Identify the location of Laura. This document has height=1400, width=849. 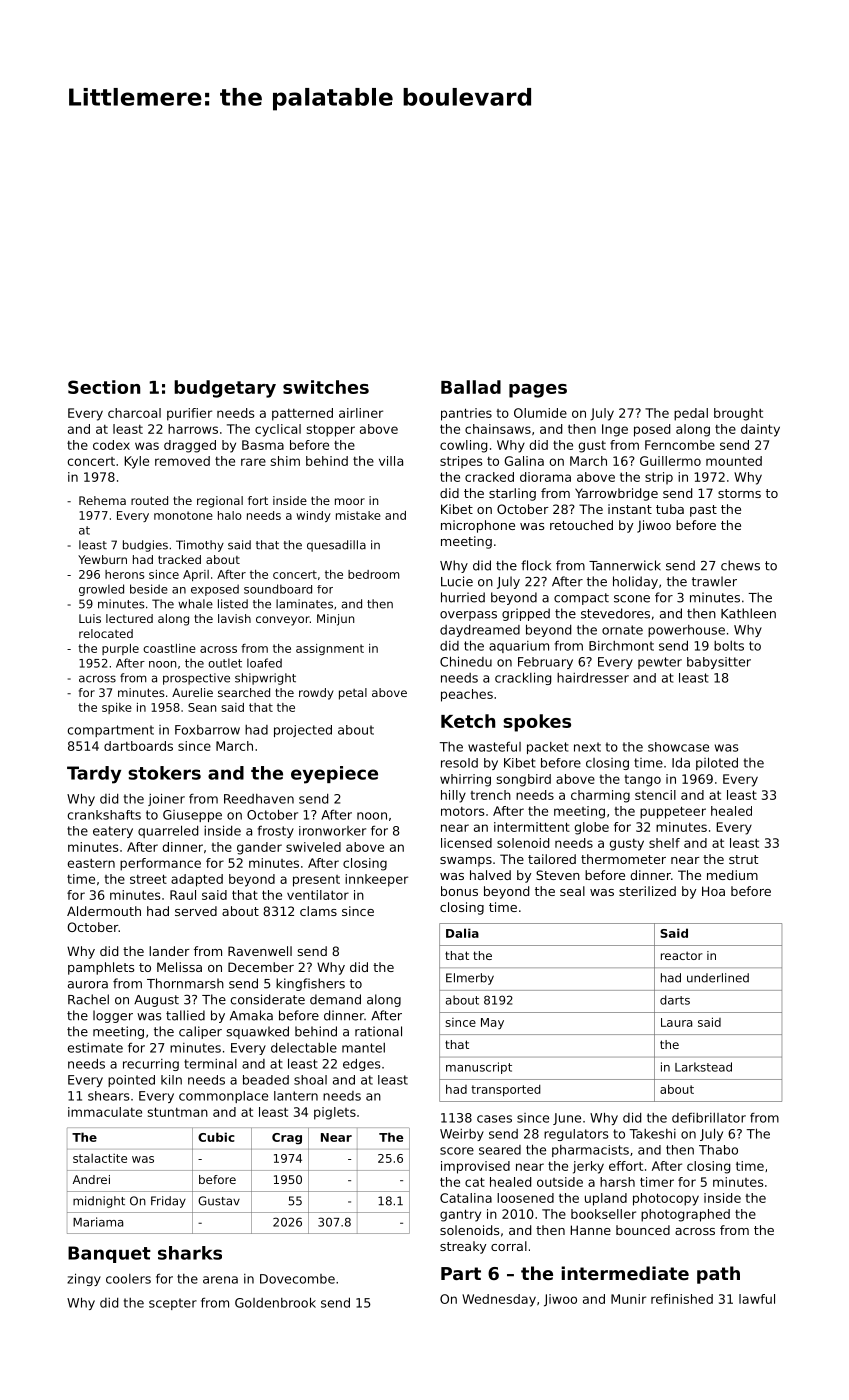
(676, 1022).
